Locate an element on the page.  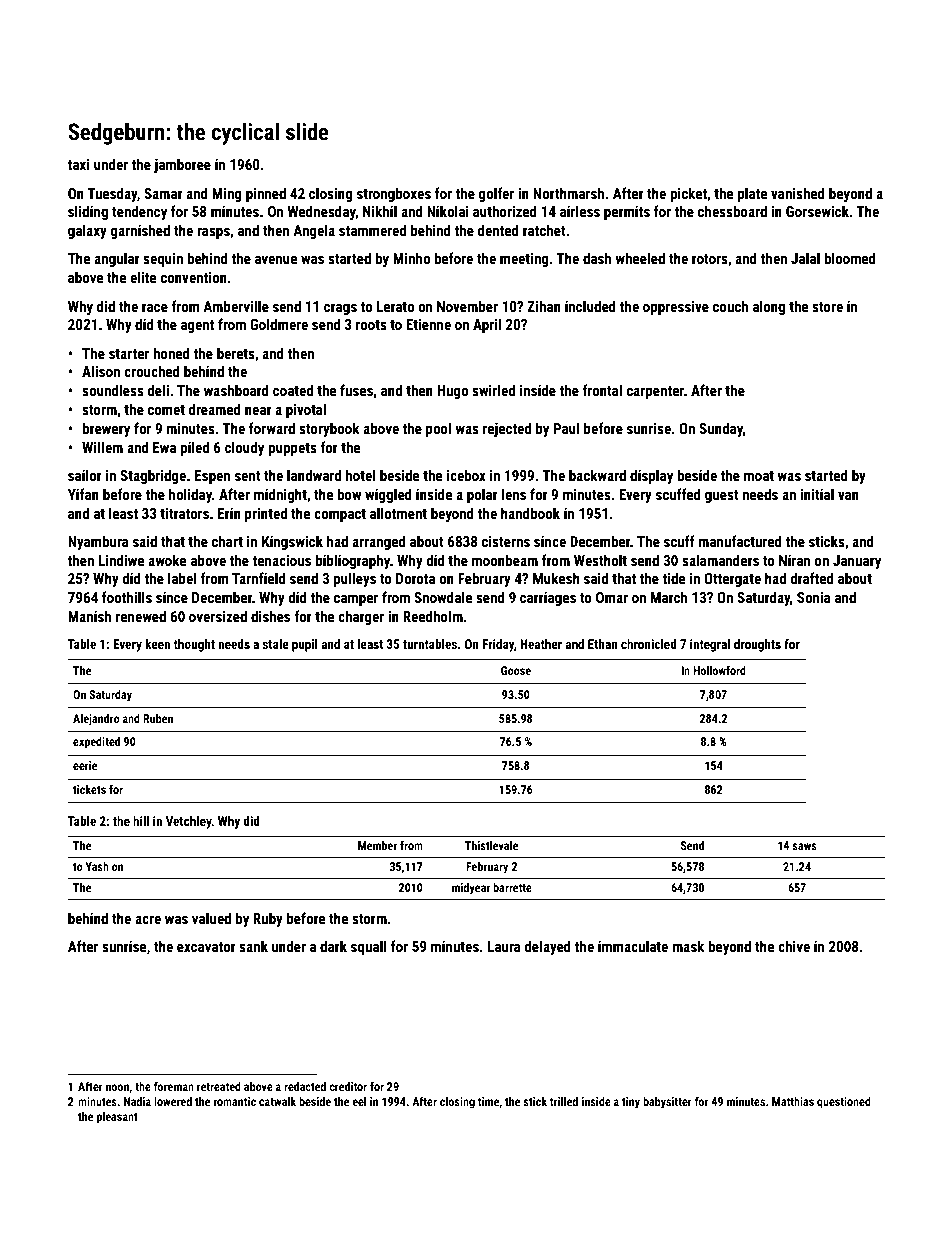
Ruby is located at coordinates (268, 919).
